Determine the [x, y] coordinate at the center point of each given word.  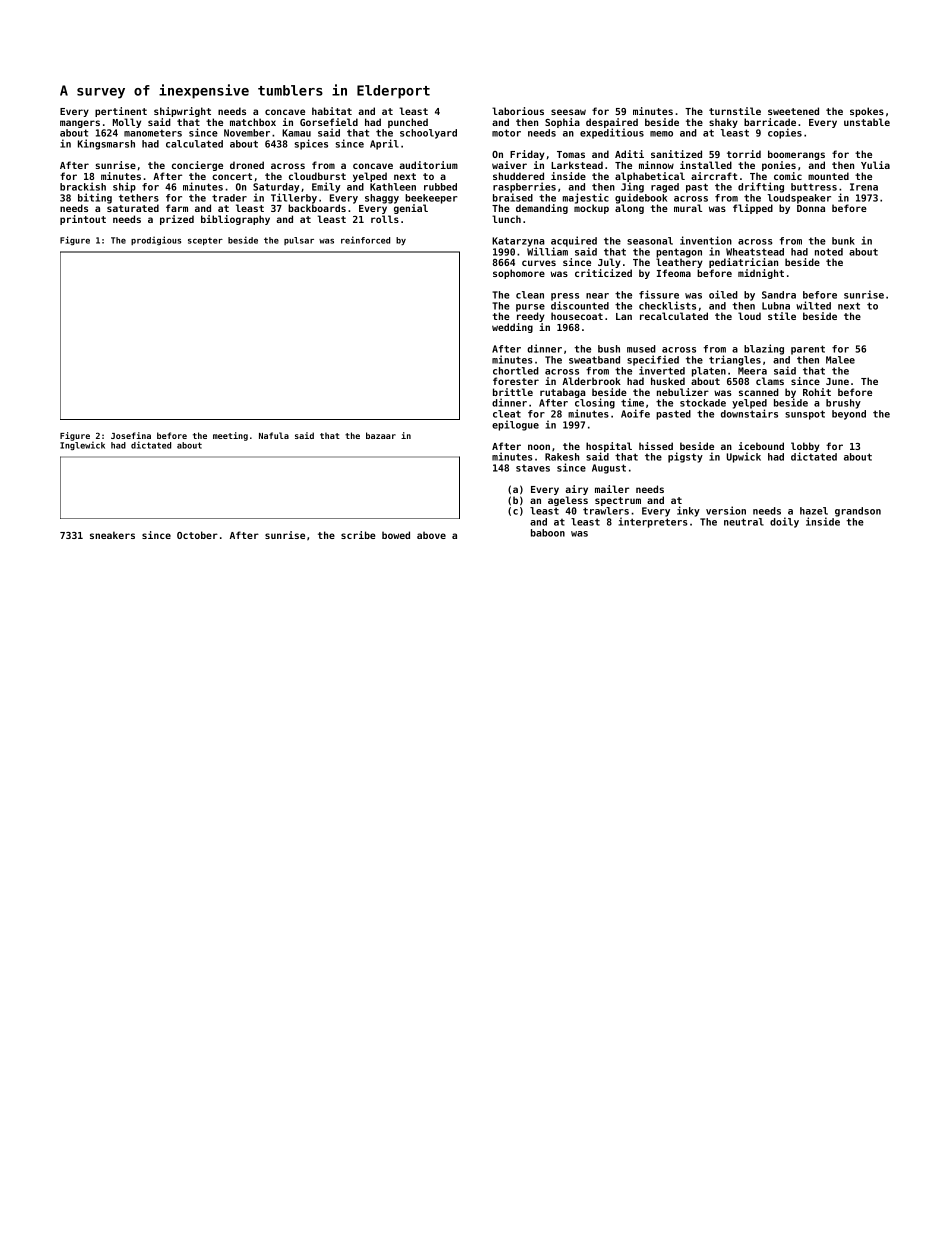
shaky [723, 123]
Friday [527, 155]
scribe [358, 535]
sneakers [112, 535]
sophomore [519, 274]
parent [808, 350]
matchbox [253, 122]
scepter [205, 241]
